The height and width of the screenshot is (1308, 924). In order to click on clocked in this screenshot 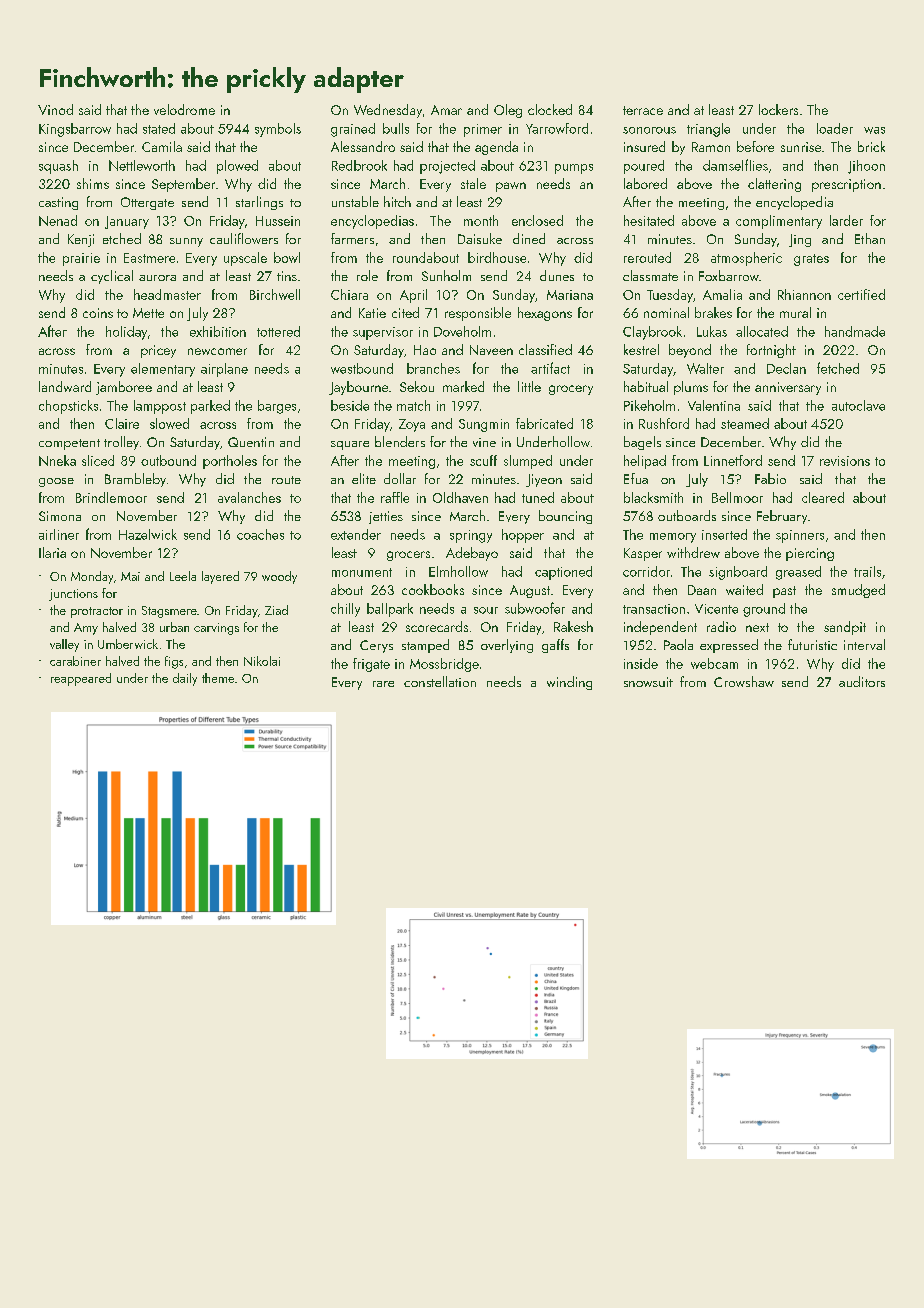, I will do `click(550, 109)`.
